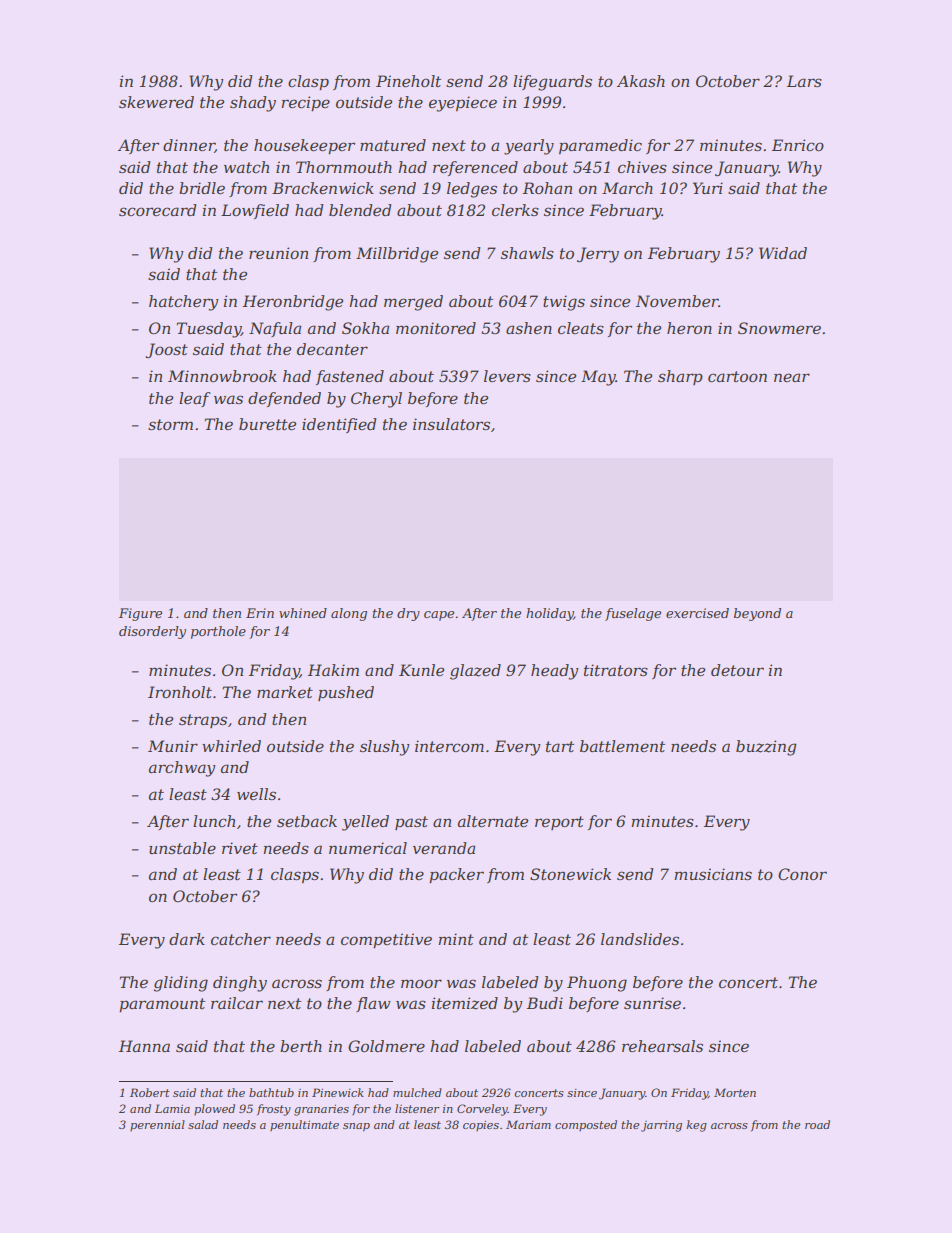 The width and height of the screenshot is (952, 1233). Describe the element at coordinates (214, 821) in the screenshot. I see `lunch` at that location.
